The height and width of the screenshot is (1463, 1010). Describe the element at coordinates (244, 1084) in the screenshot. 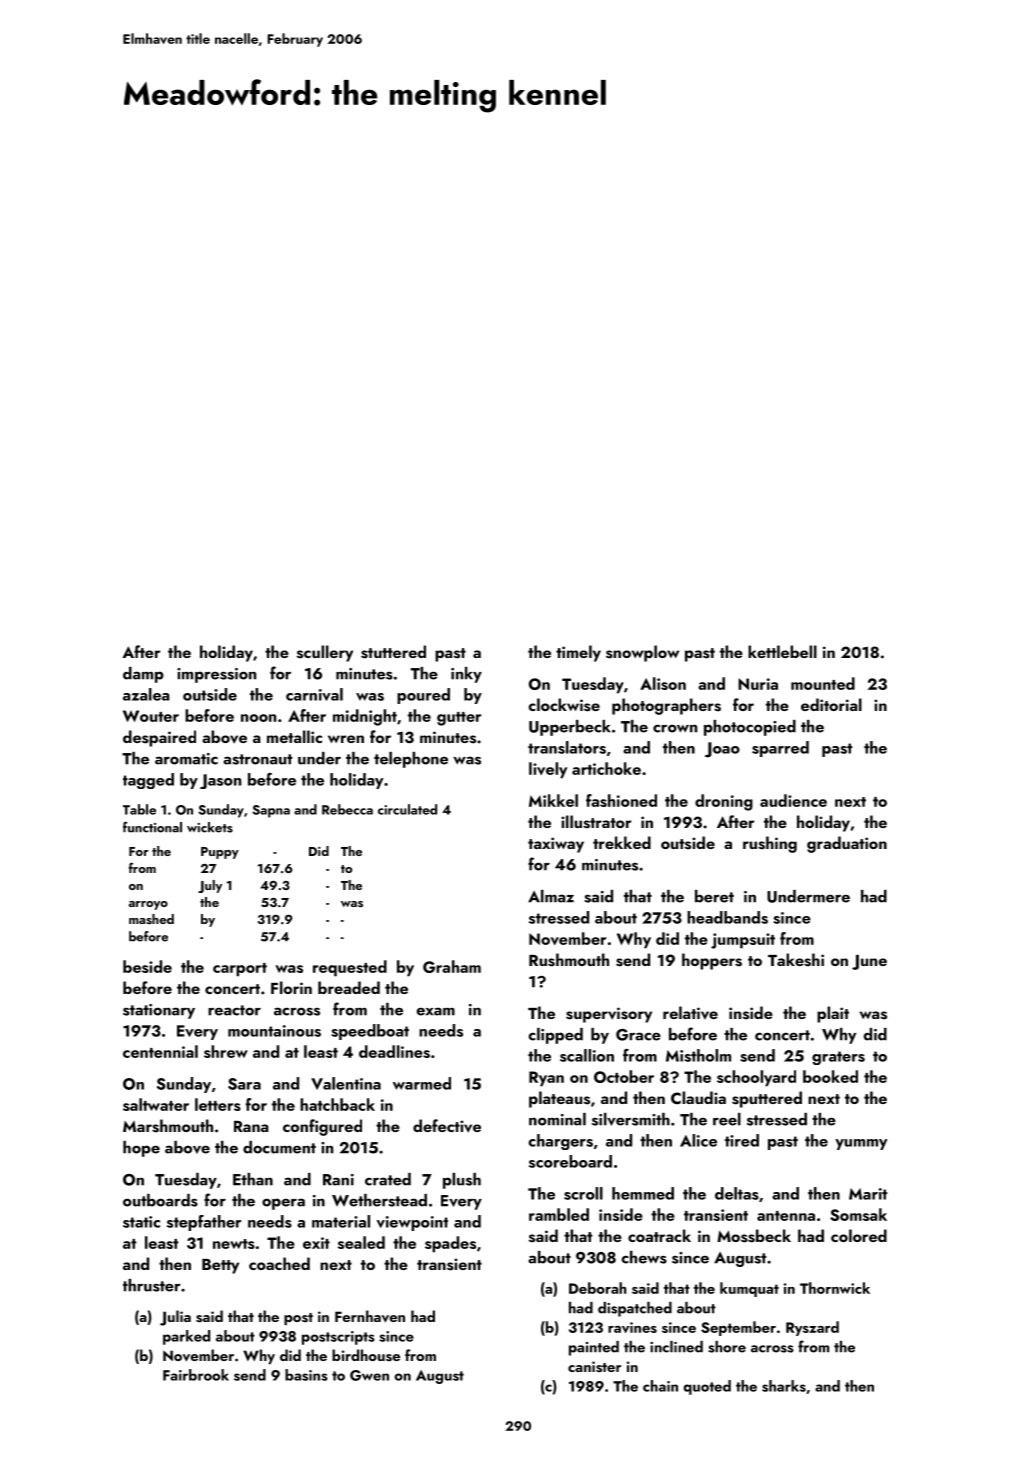

I see `Sara` at that location.
